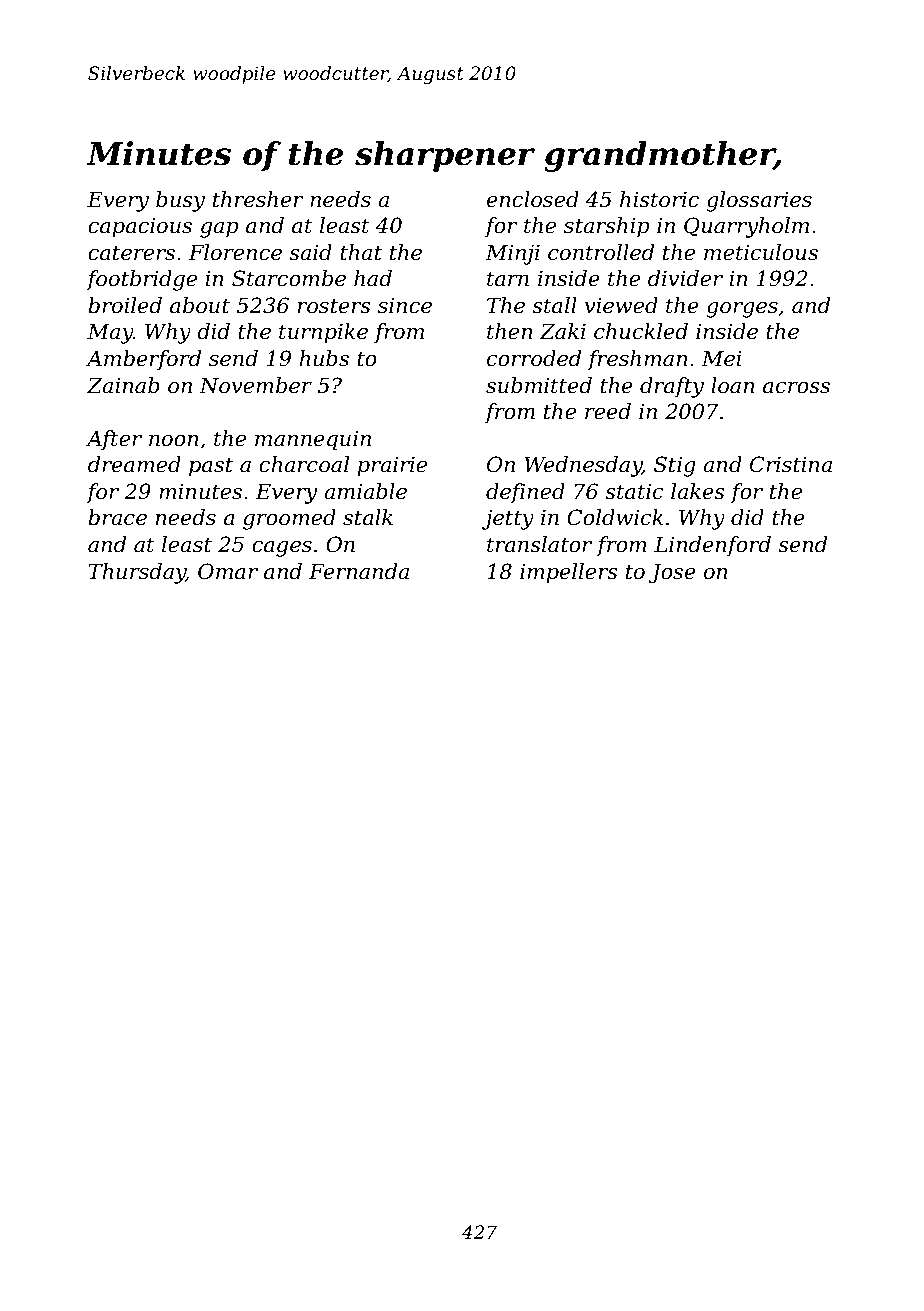  Describe the element at coordinates (392, 466) in the screenshot. I see `prairie` at that location.
